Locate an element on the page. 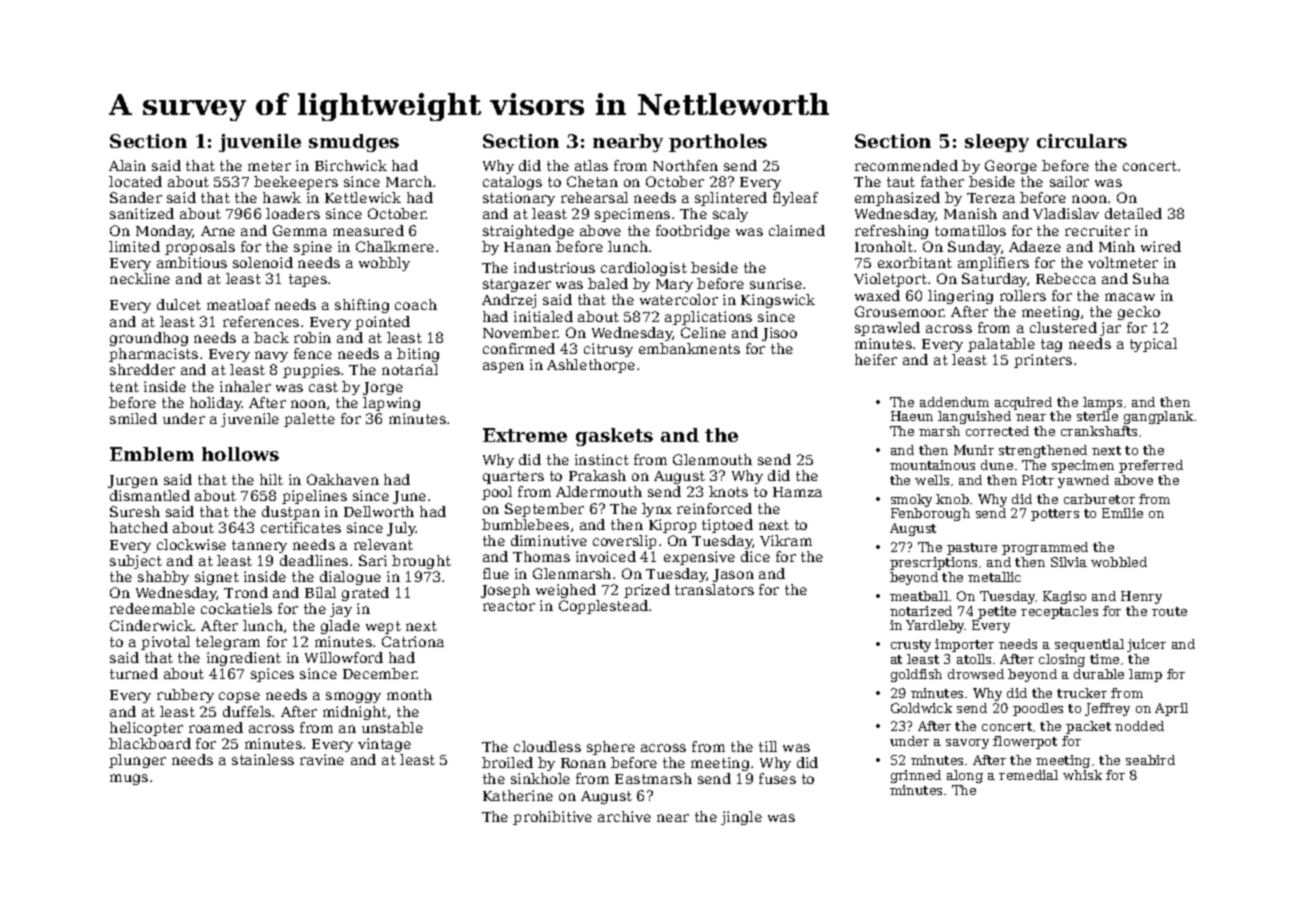  embankments is located at coordinates (689, 348).
